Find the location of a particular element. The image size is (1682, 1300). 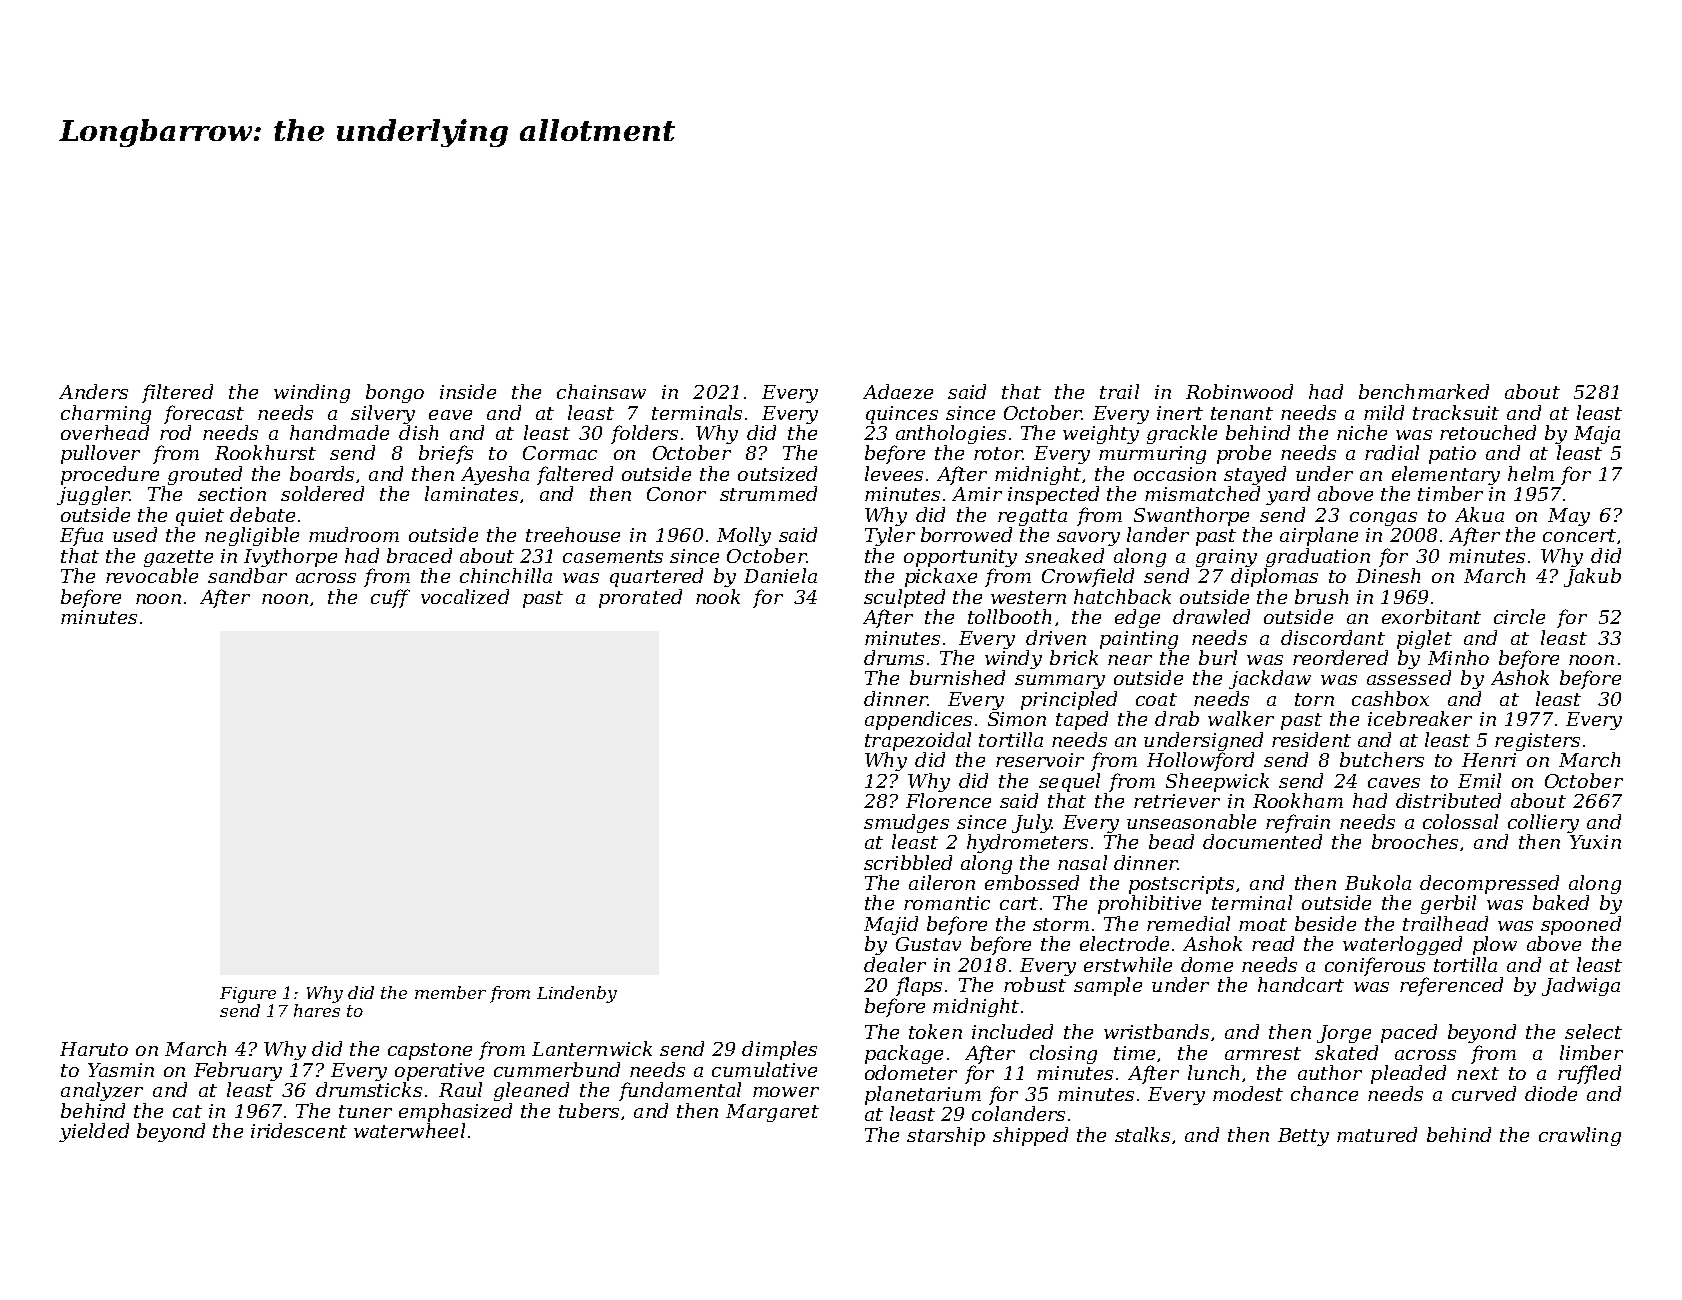

robust is located at coordinates (1035, 984).
